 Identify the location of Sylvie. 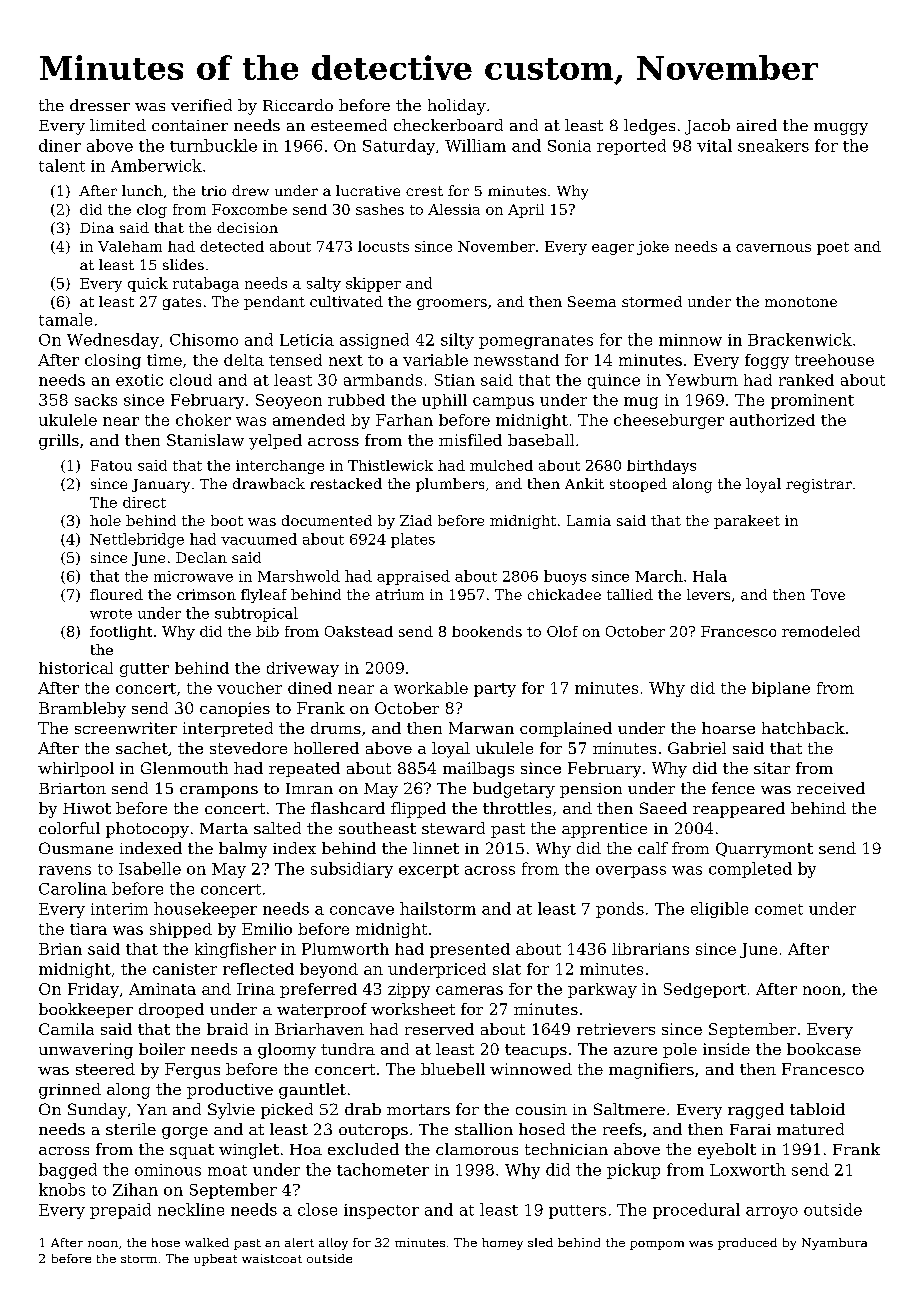
(231, 1111).
